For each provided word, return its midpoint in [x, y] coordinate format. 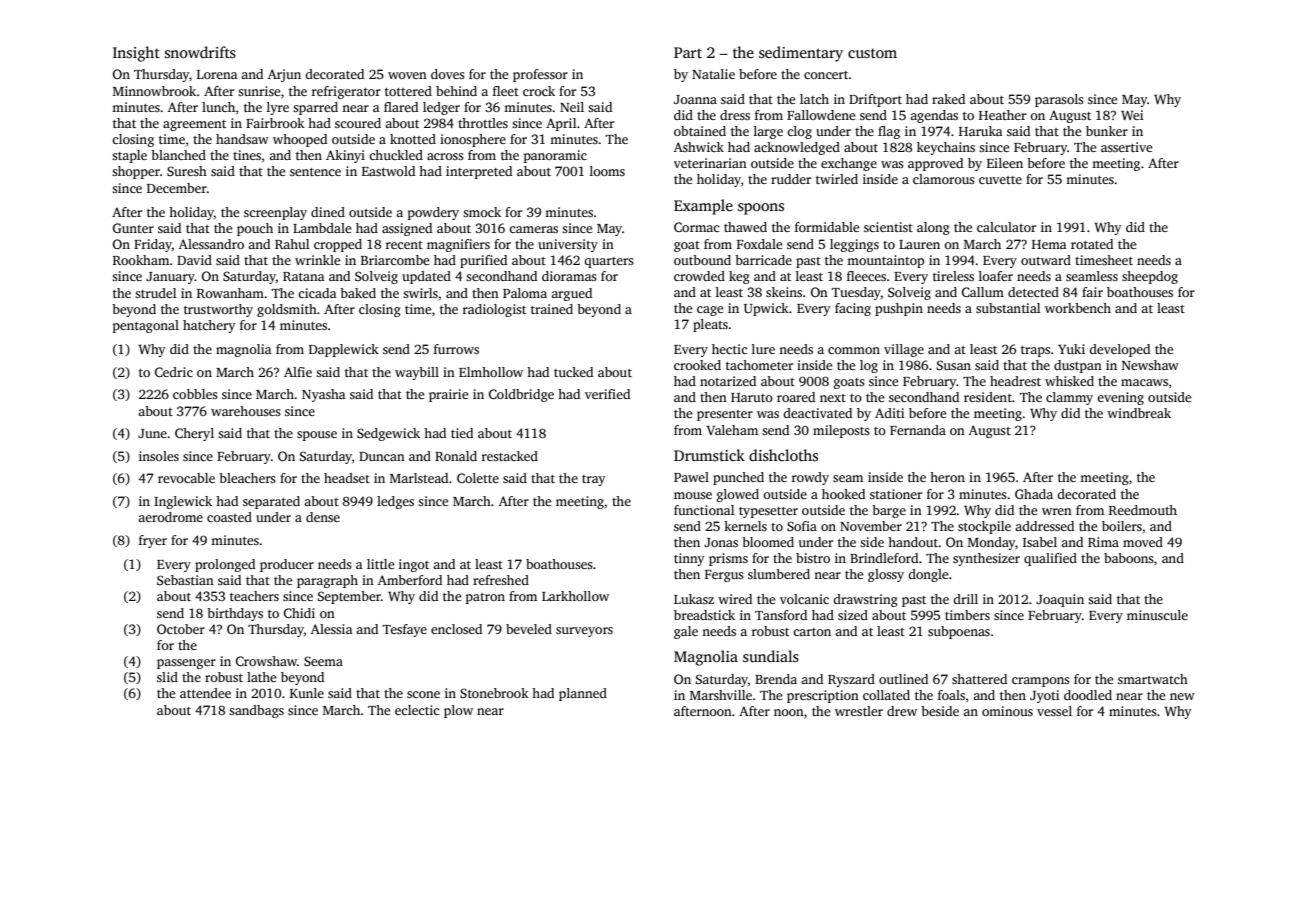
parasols [1059, 100]
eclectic [417, 710]
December [177, 188]
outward [1046, 260]
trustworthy [218, 310]
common [854, 350]
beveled [529, 629]
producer [287, 565]
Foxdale [759, 244]
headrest [1015, 381]
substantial [1008, 308]
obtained [700, 131]
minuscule [1157, 615]
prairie [448, 395]
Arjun [284, 75]
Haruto [752, 397]
